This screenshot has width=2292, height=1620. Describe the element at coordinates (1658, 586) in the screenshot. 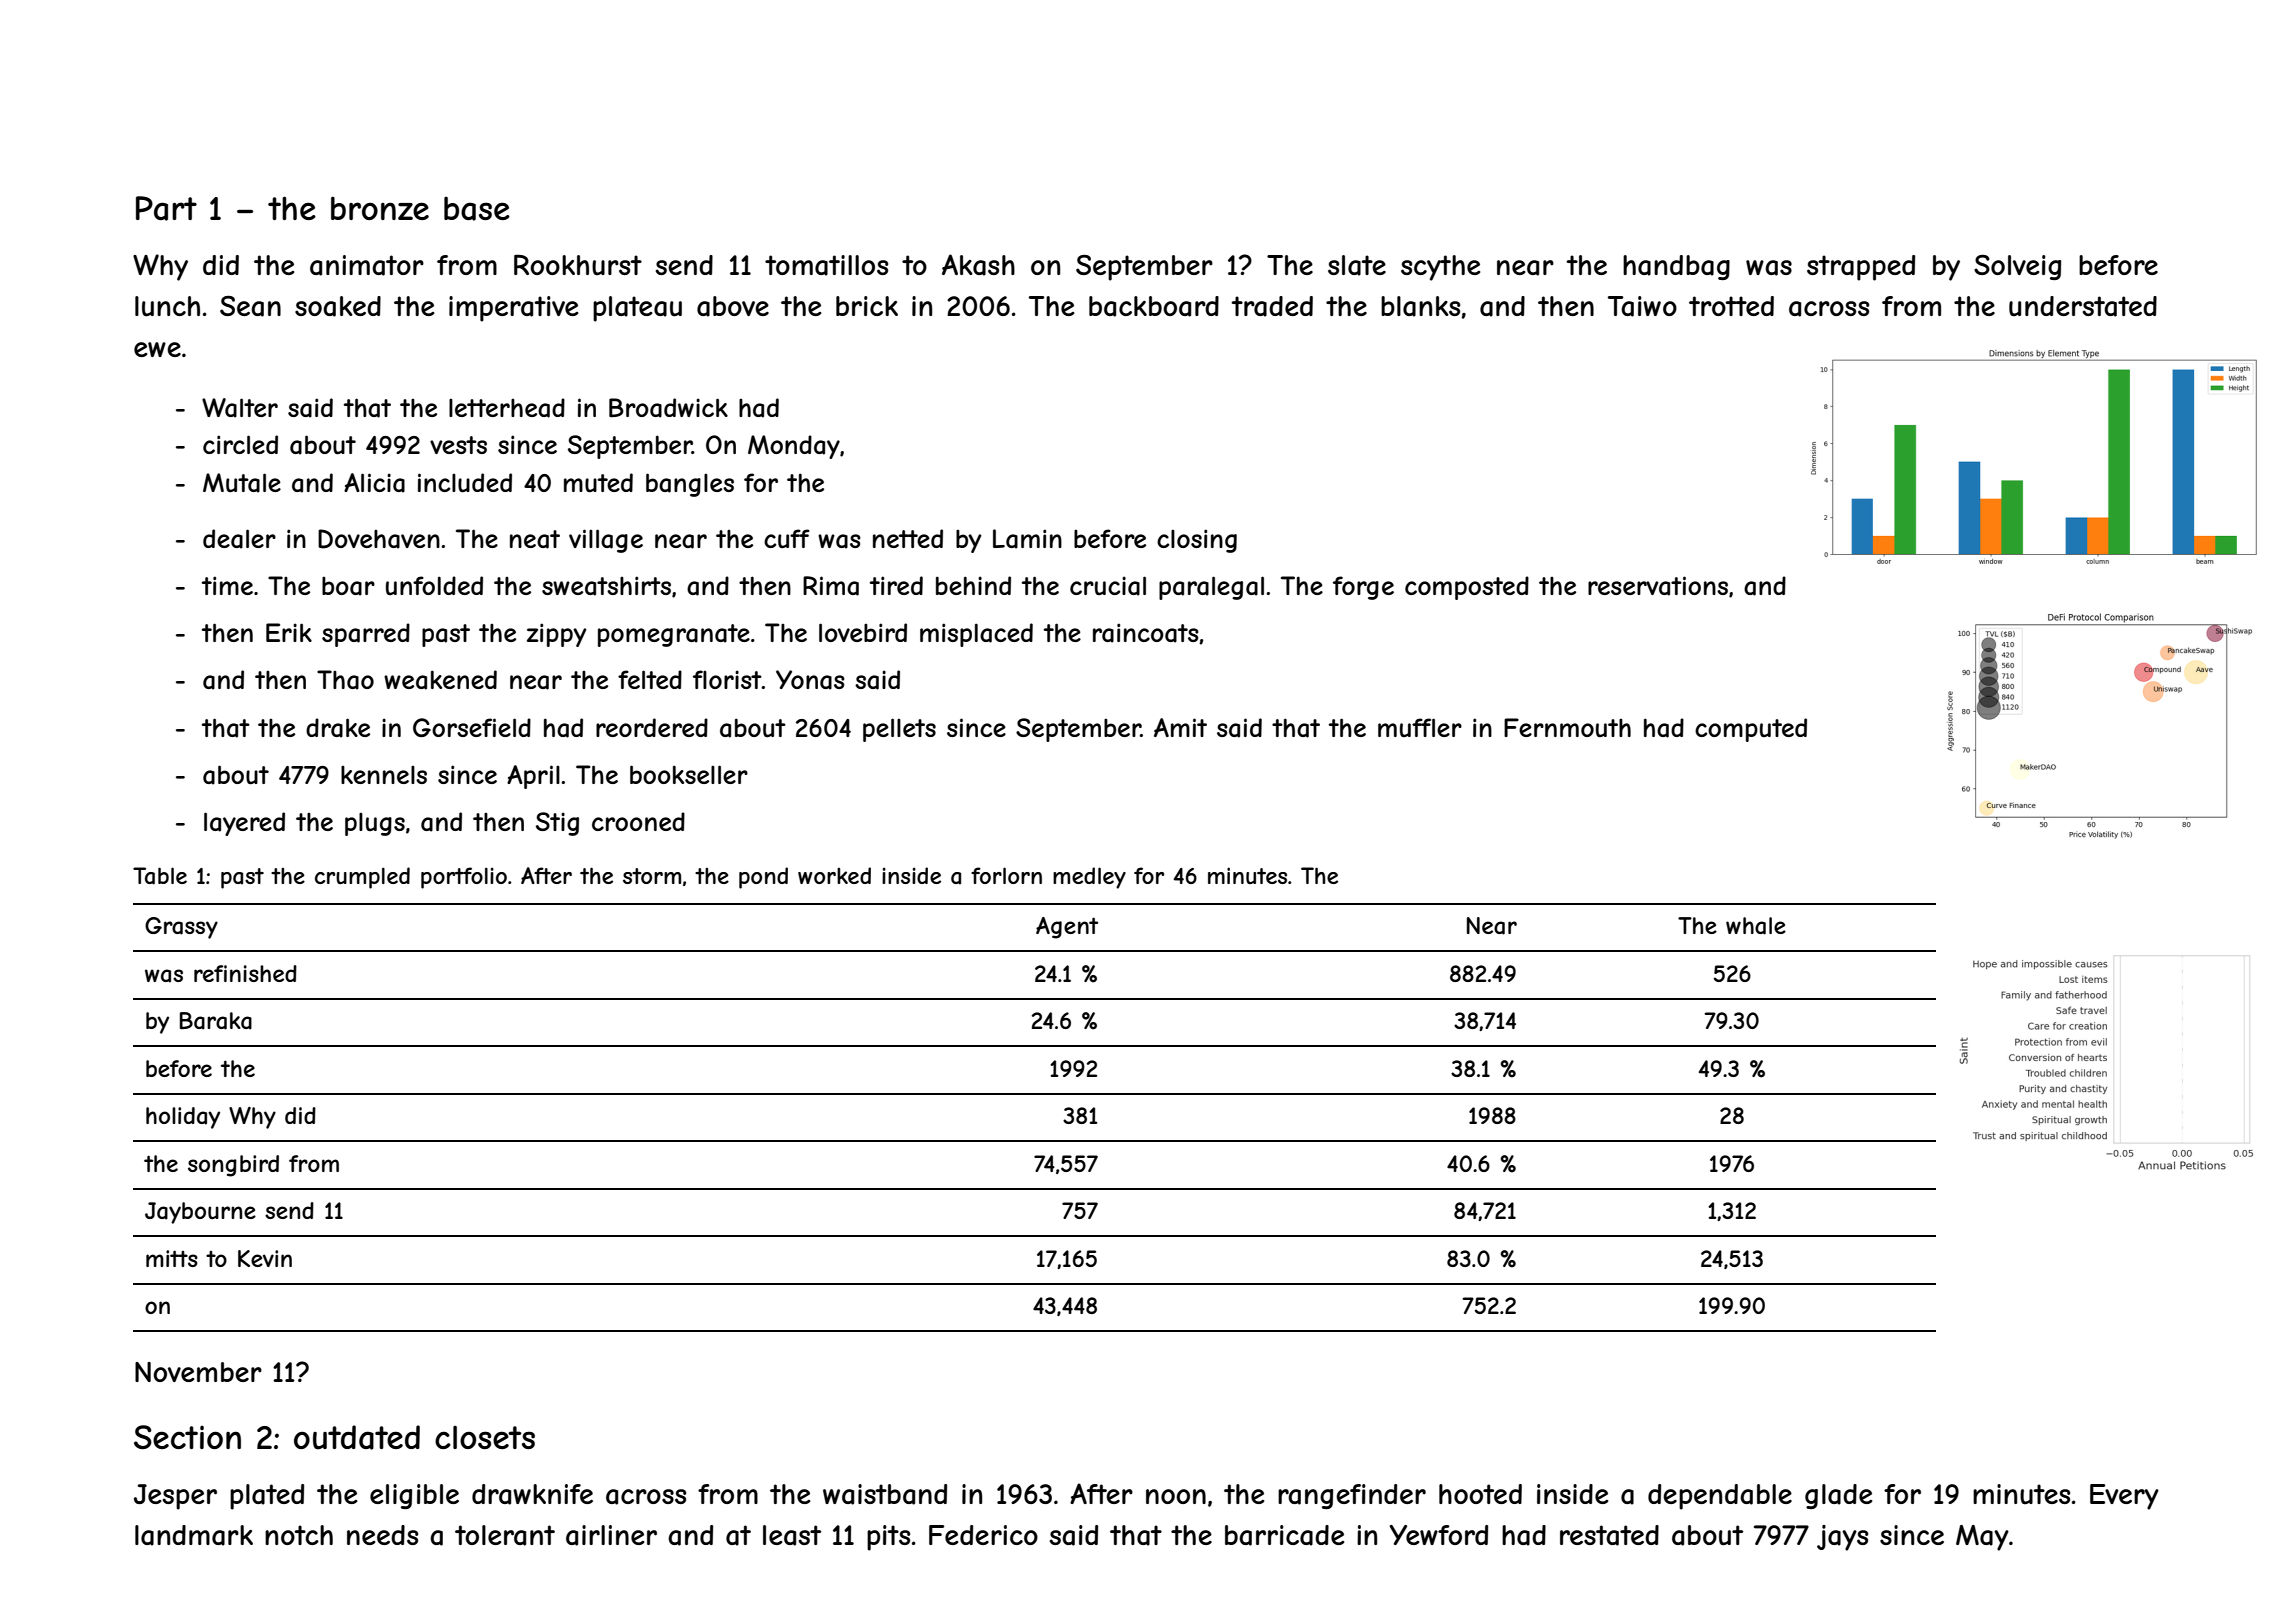

I see `reservations` at that location.
